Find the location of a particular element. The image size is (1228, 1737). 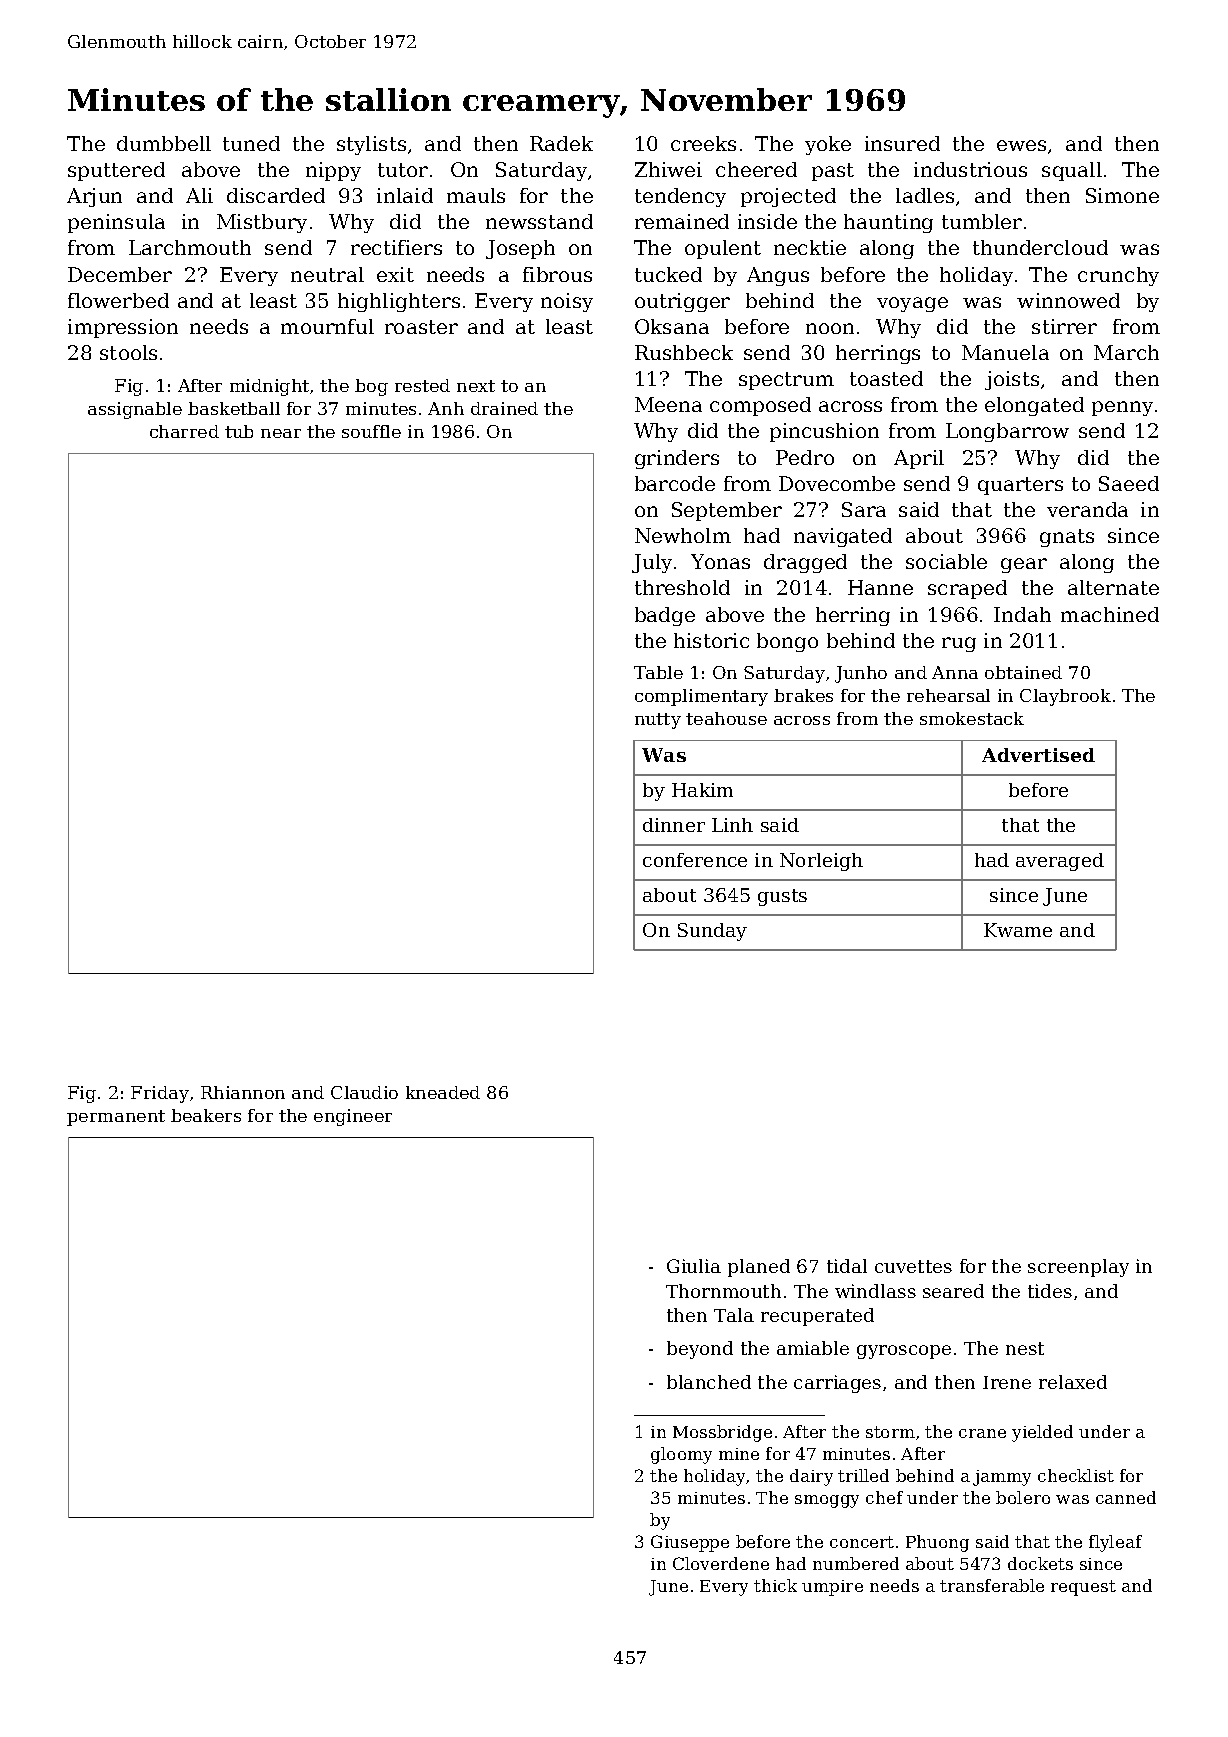

assignable is located at coordinates (135, 410).
